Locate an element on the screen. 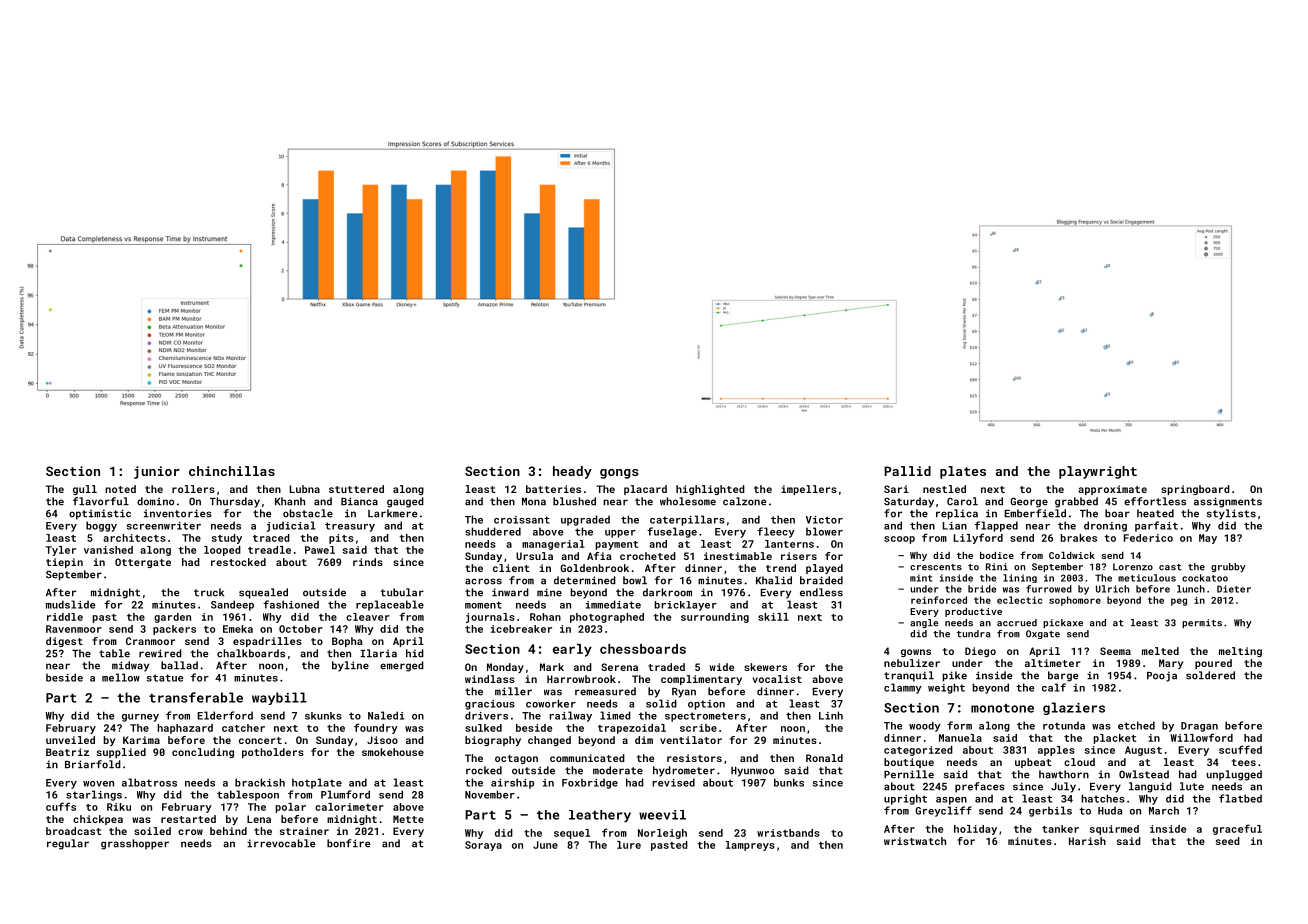 The width and height of the screenshot is (1308, 924). early is located at coordinates (572, 650).
